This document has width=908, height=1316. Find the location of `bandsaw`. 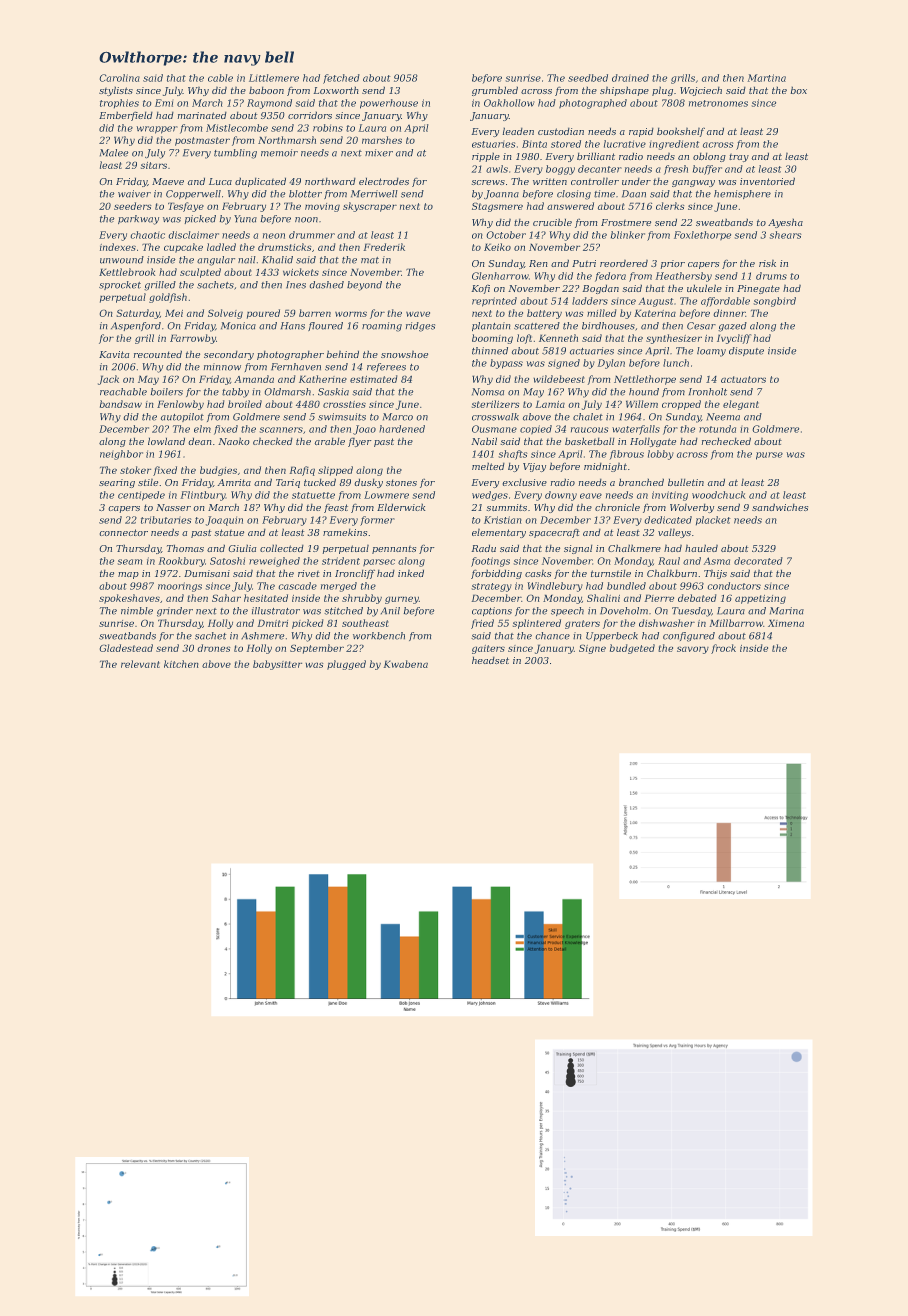

bandsaw is located at coordinates (121, 404).
